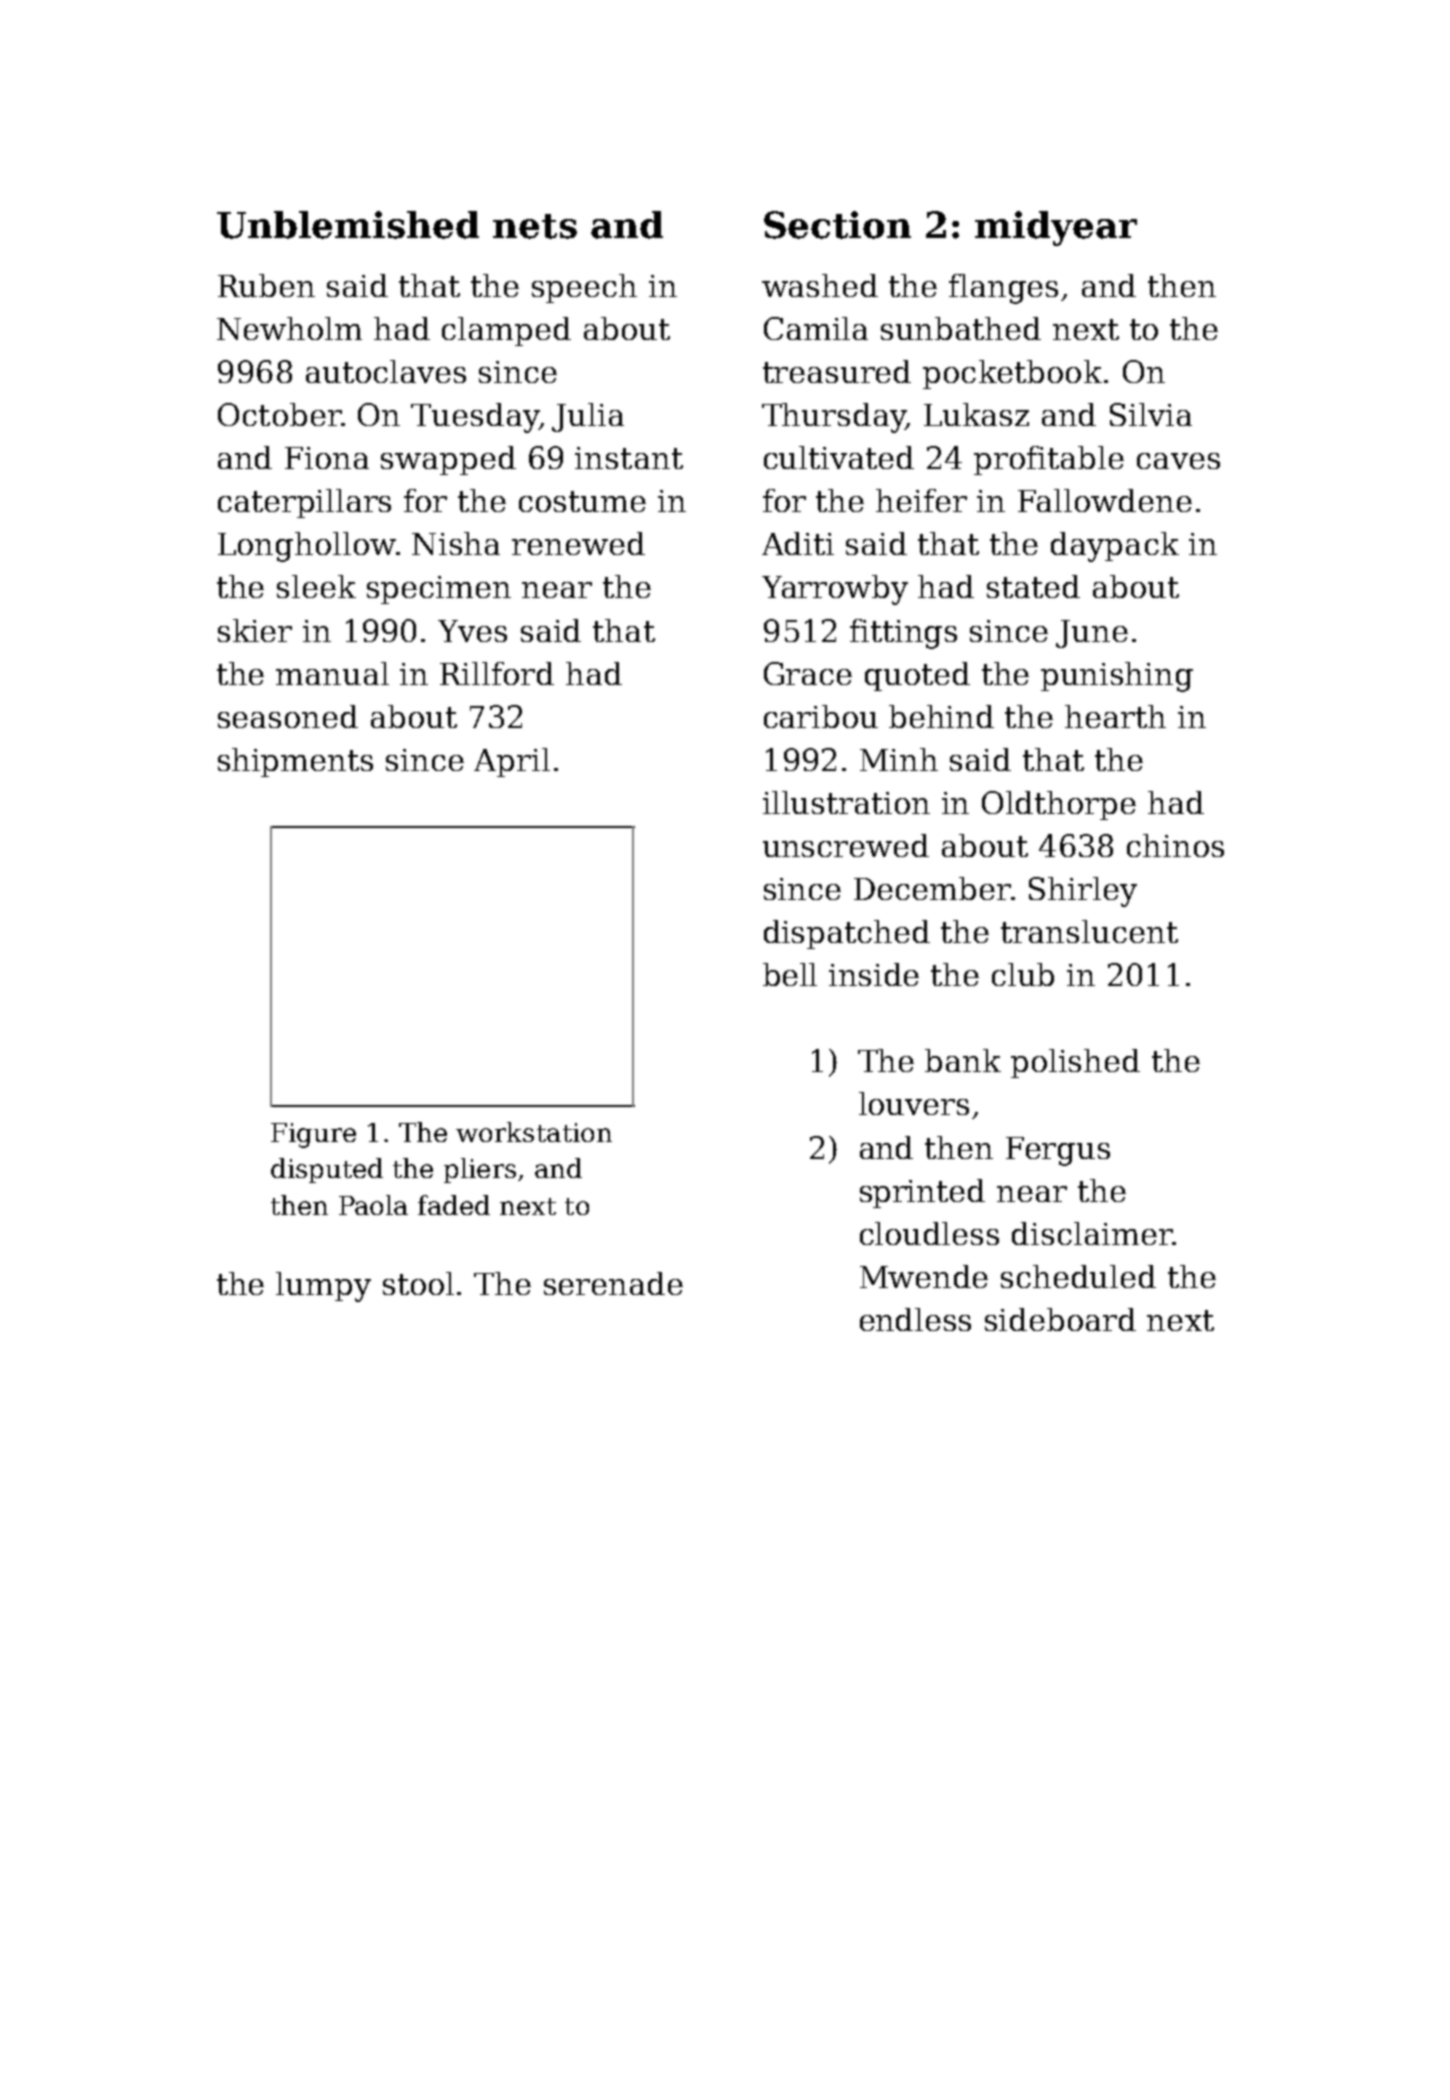  Describe the element at coordinates (808, 673) in the screenshot. I see `Grace` at that location.
